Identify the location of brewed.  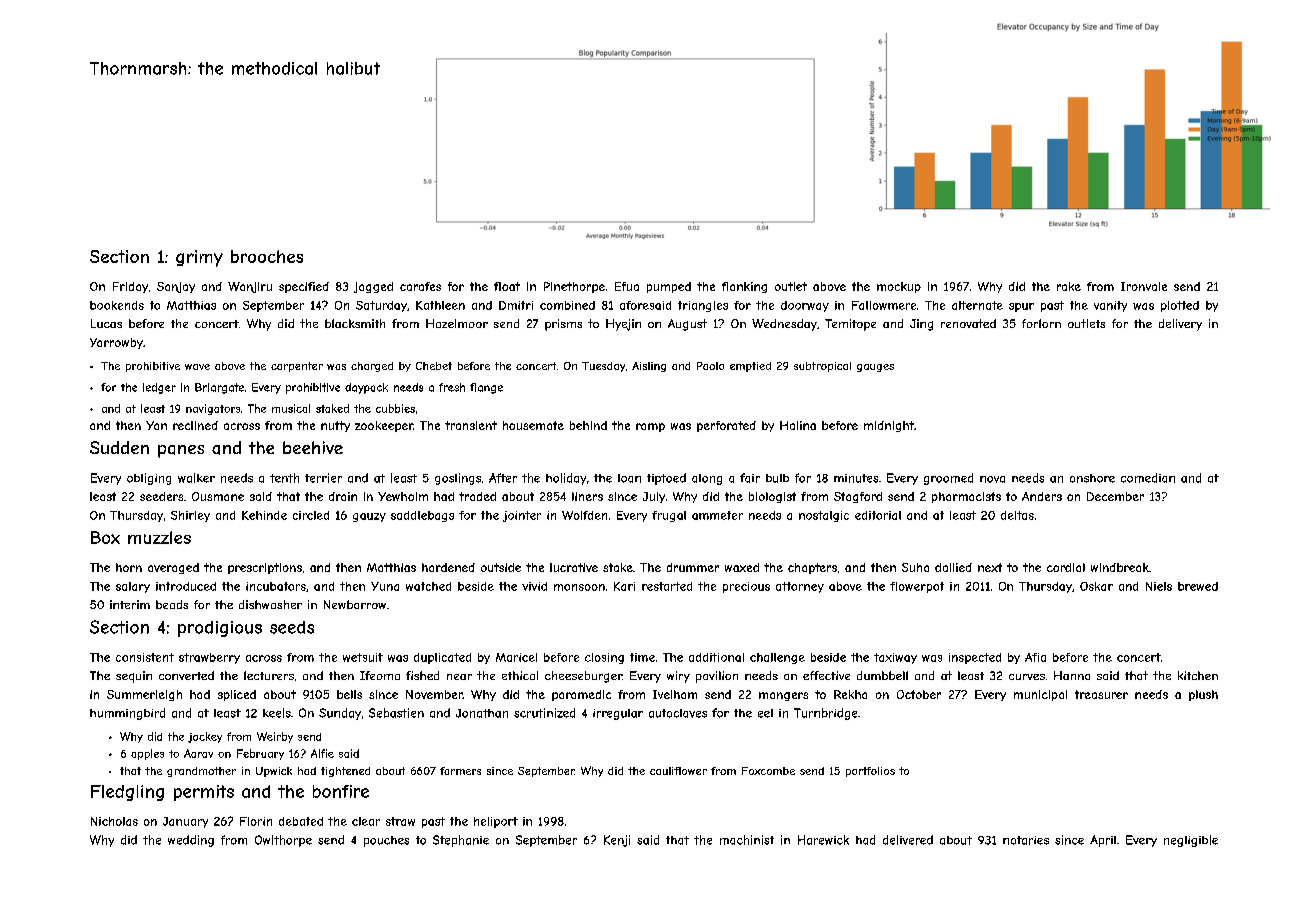
(1198, 586).
